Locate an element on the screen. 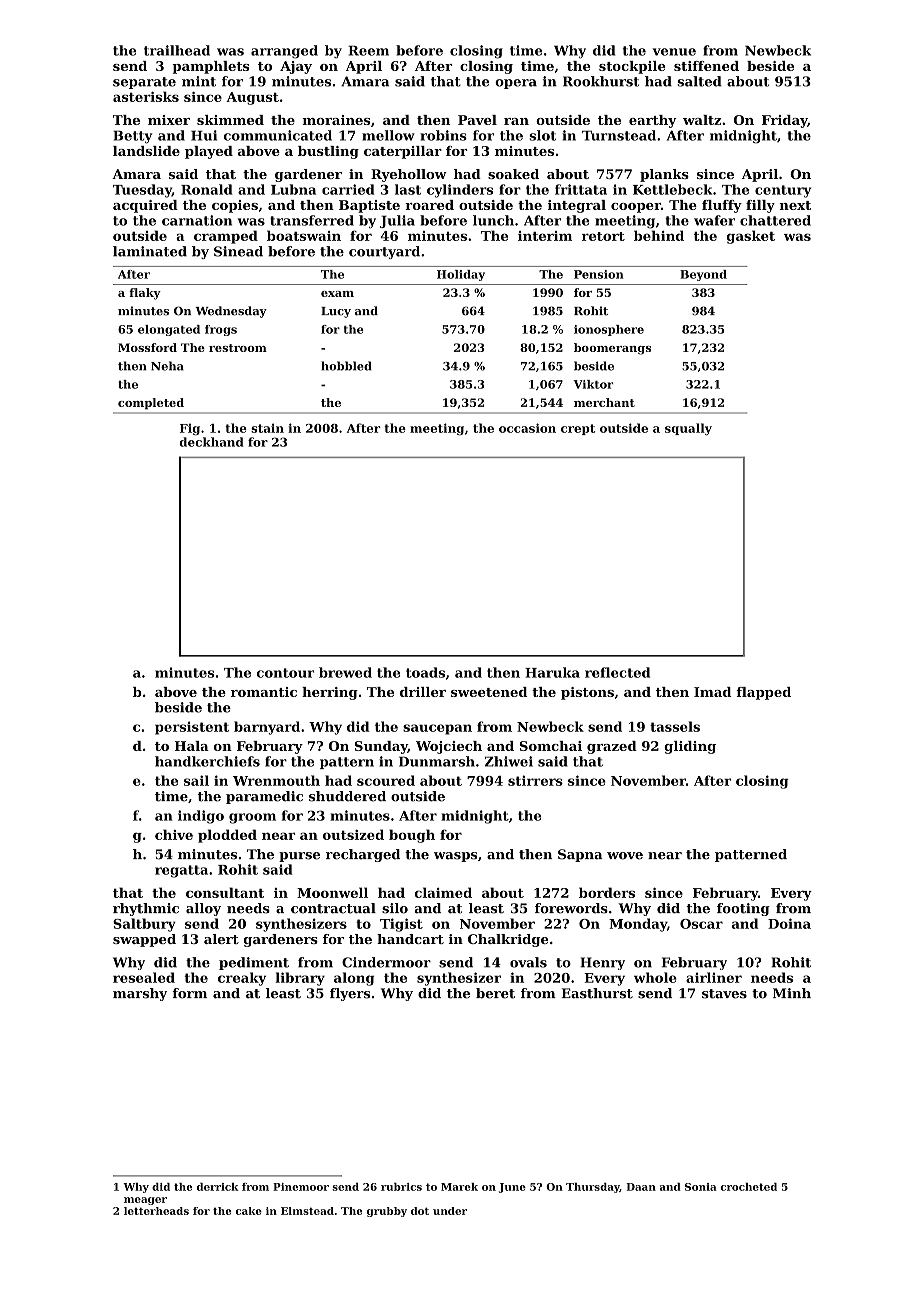 The image size is (924, 1308). boomerangs is located at coordinates (612, 349).
